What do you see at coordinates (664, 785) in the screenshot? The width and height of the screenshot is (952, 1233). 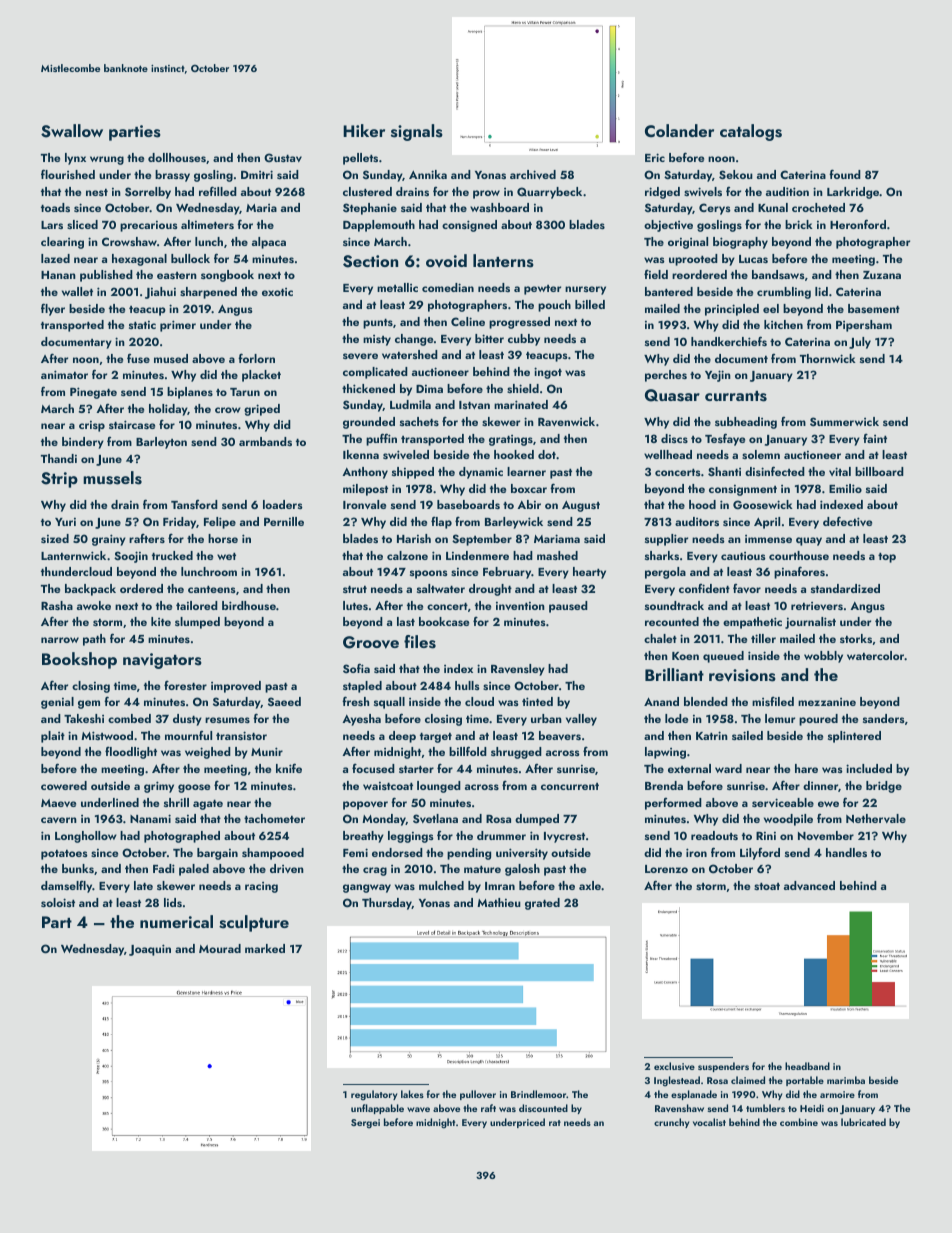 I see `Brenda` at bounding box center [664, 785].
